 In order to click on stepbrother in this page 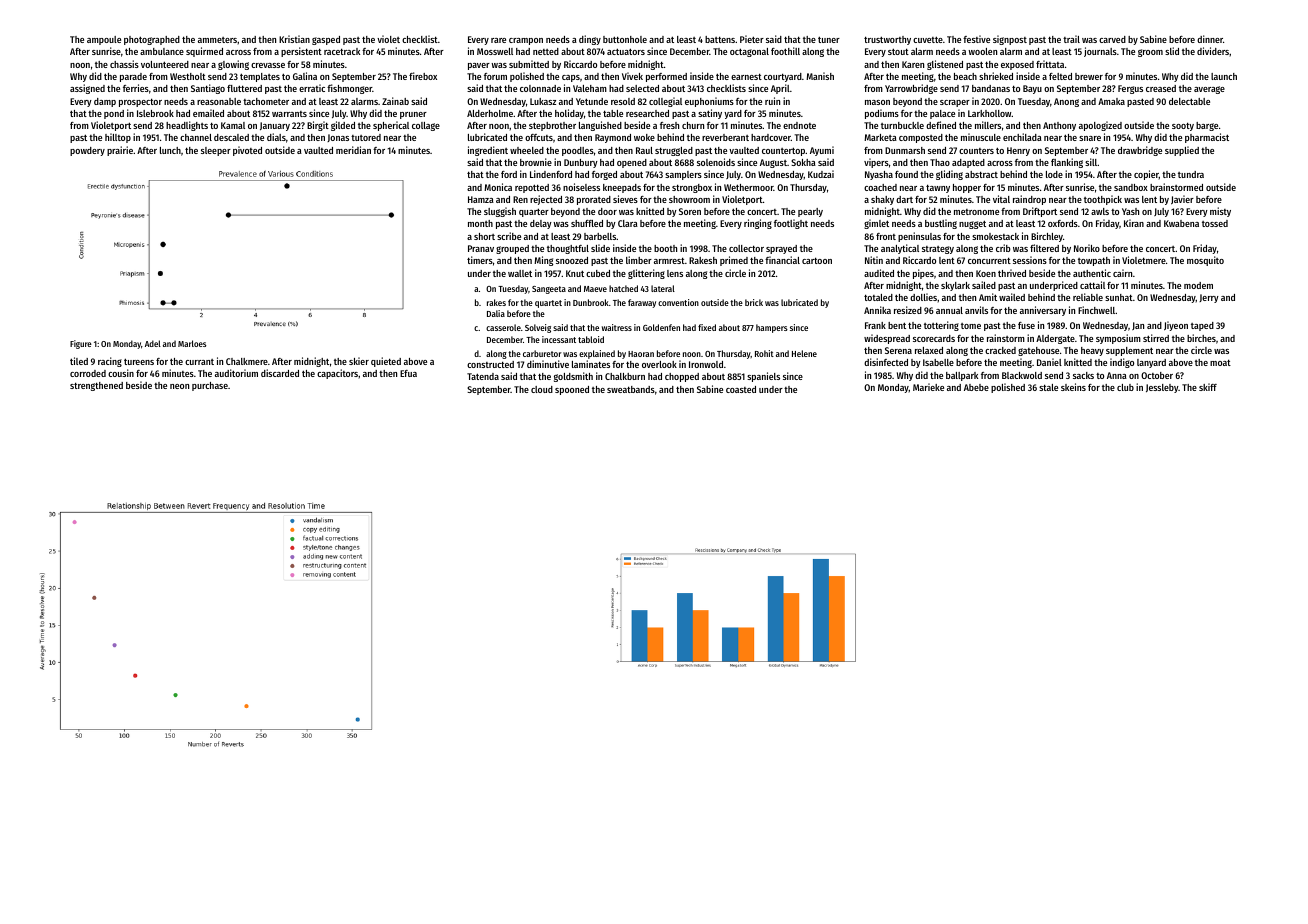, I will do `click(552, 126)`.
